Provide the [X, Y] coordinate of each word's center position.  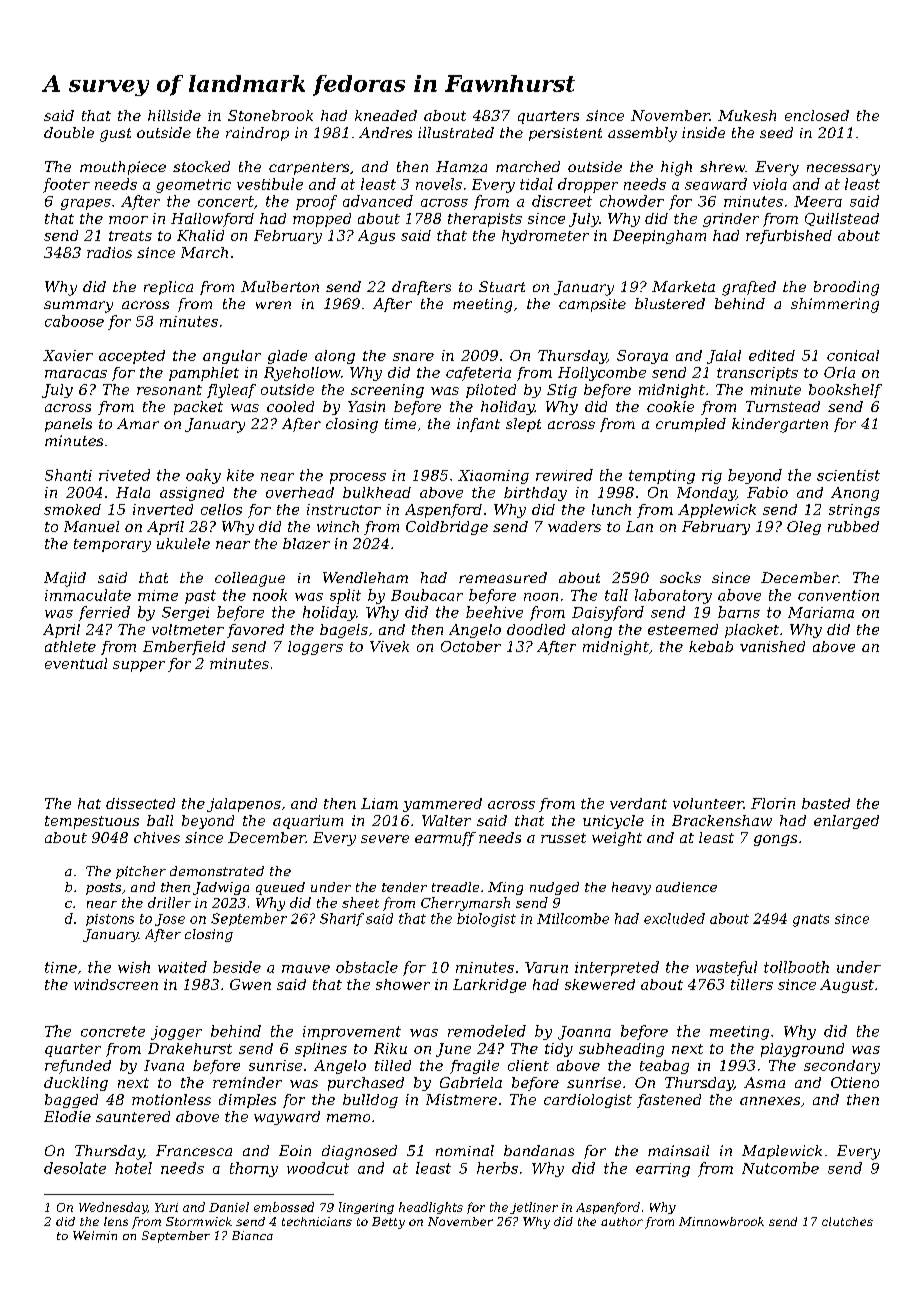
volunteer [708, 803]
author [622, 1221]
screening [387, 391]
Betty [388, 1223]
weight [617, 839]
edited [772, 355]
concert [226, 201]
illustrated [456, 132]
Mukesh [747, 115]
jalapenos [244, 805]
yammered [442, 805]
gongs [775, 840]
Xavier [68, 355]
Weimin [95, 1235]
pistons [110, 920]
